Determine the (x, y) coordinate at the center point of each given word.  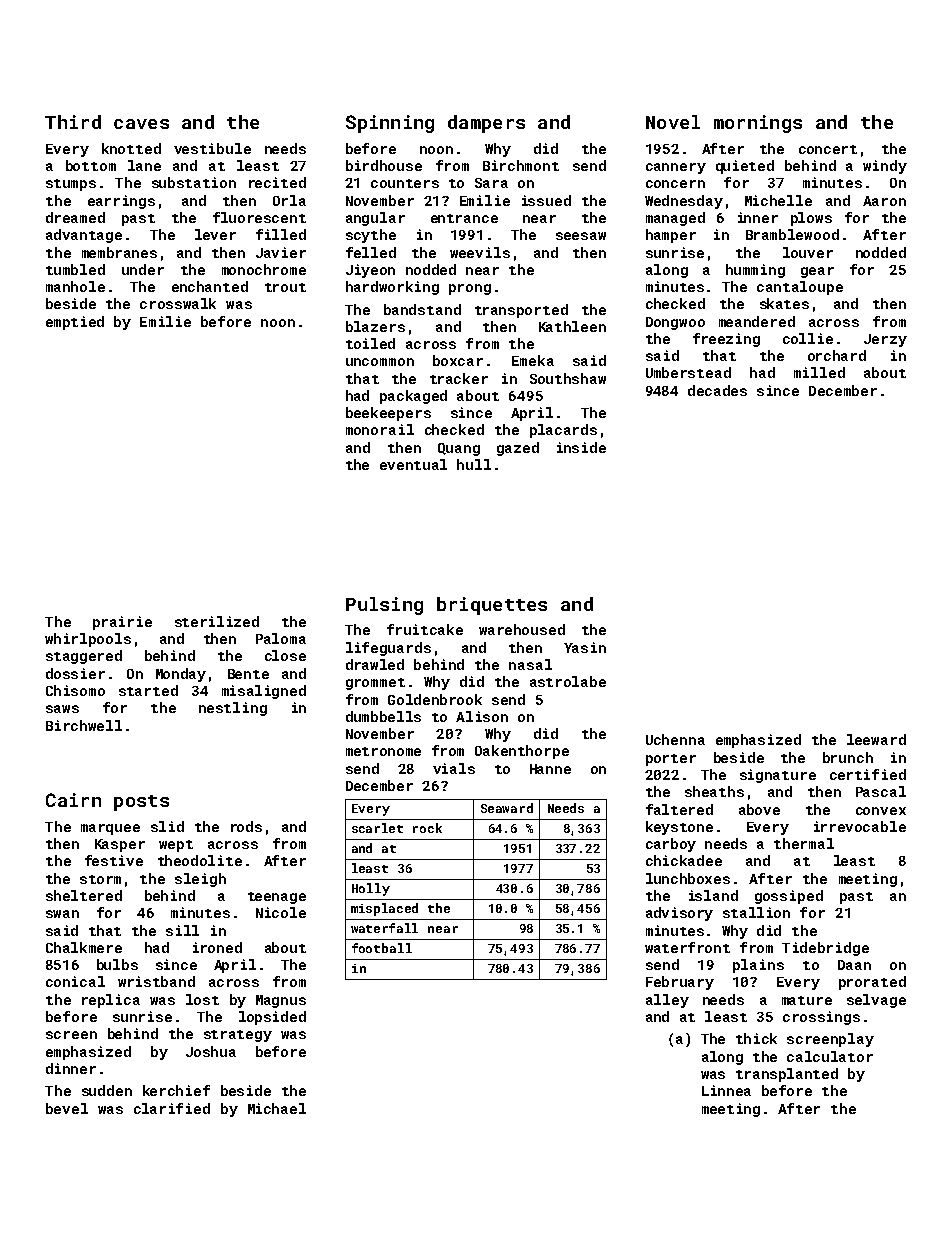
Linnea (726, 1090)
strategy (238, 1036)
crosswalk (178, 303)
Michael (277, 1108)
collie (808, 338)
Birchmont (521, 165)
